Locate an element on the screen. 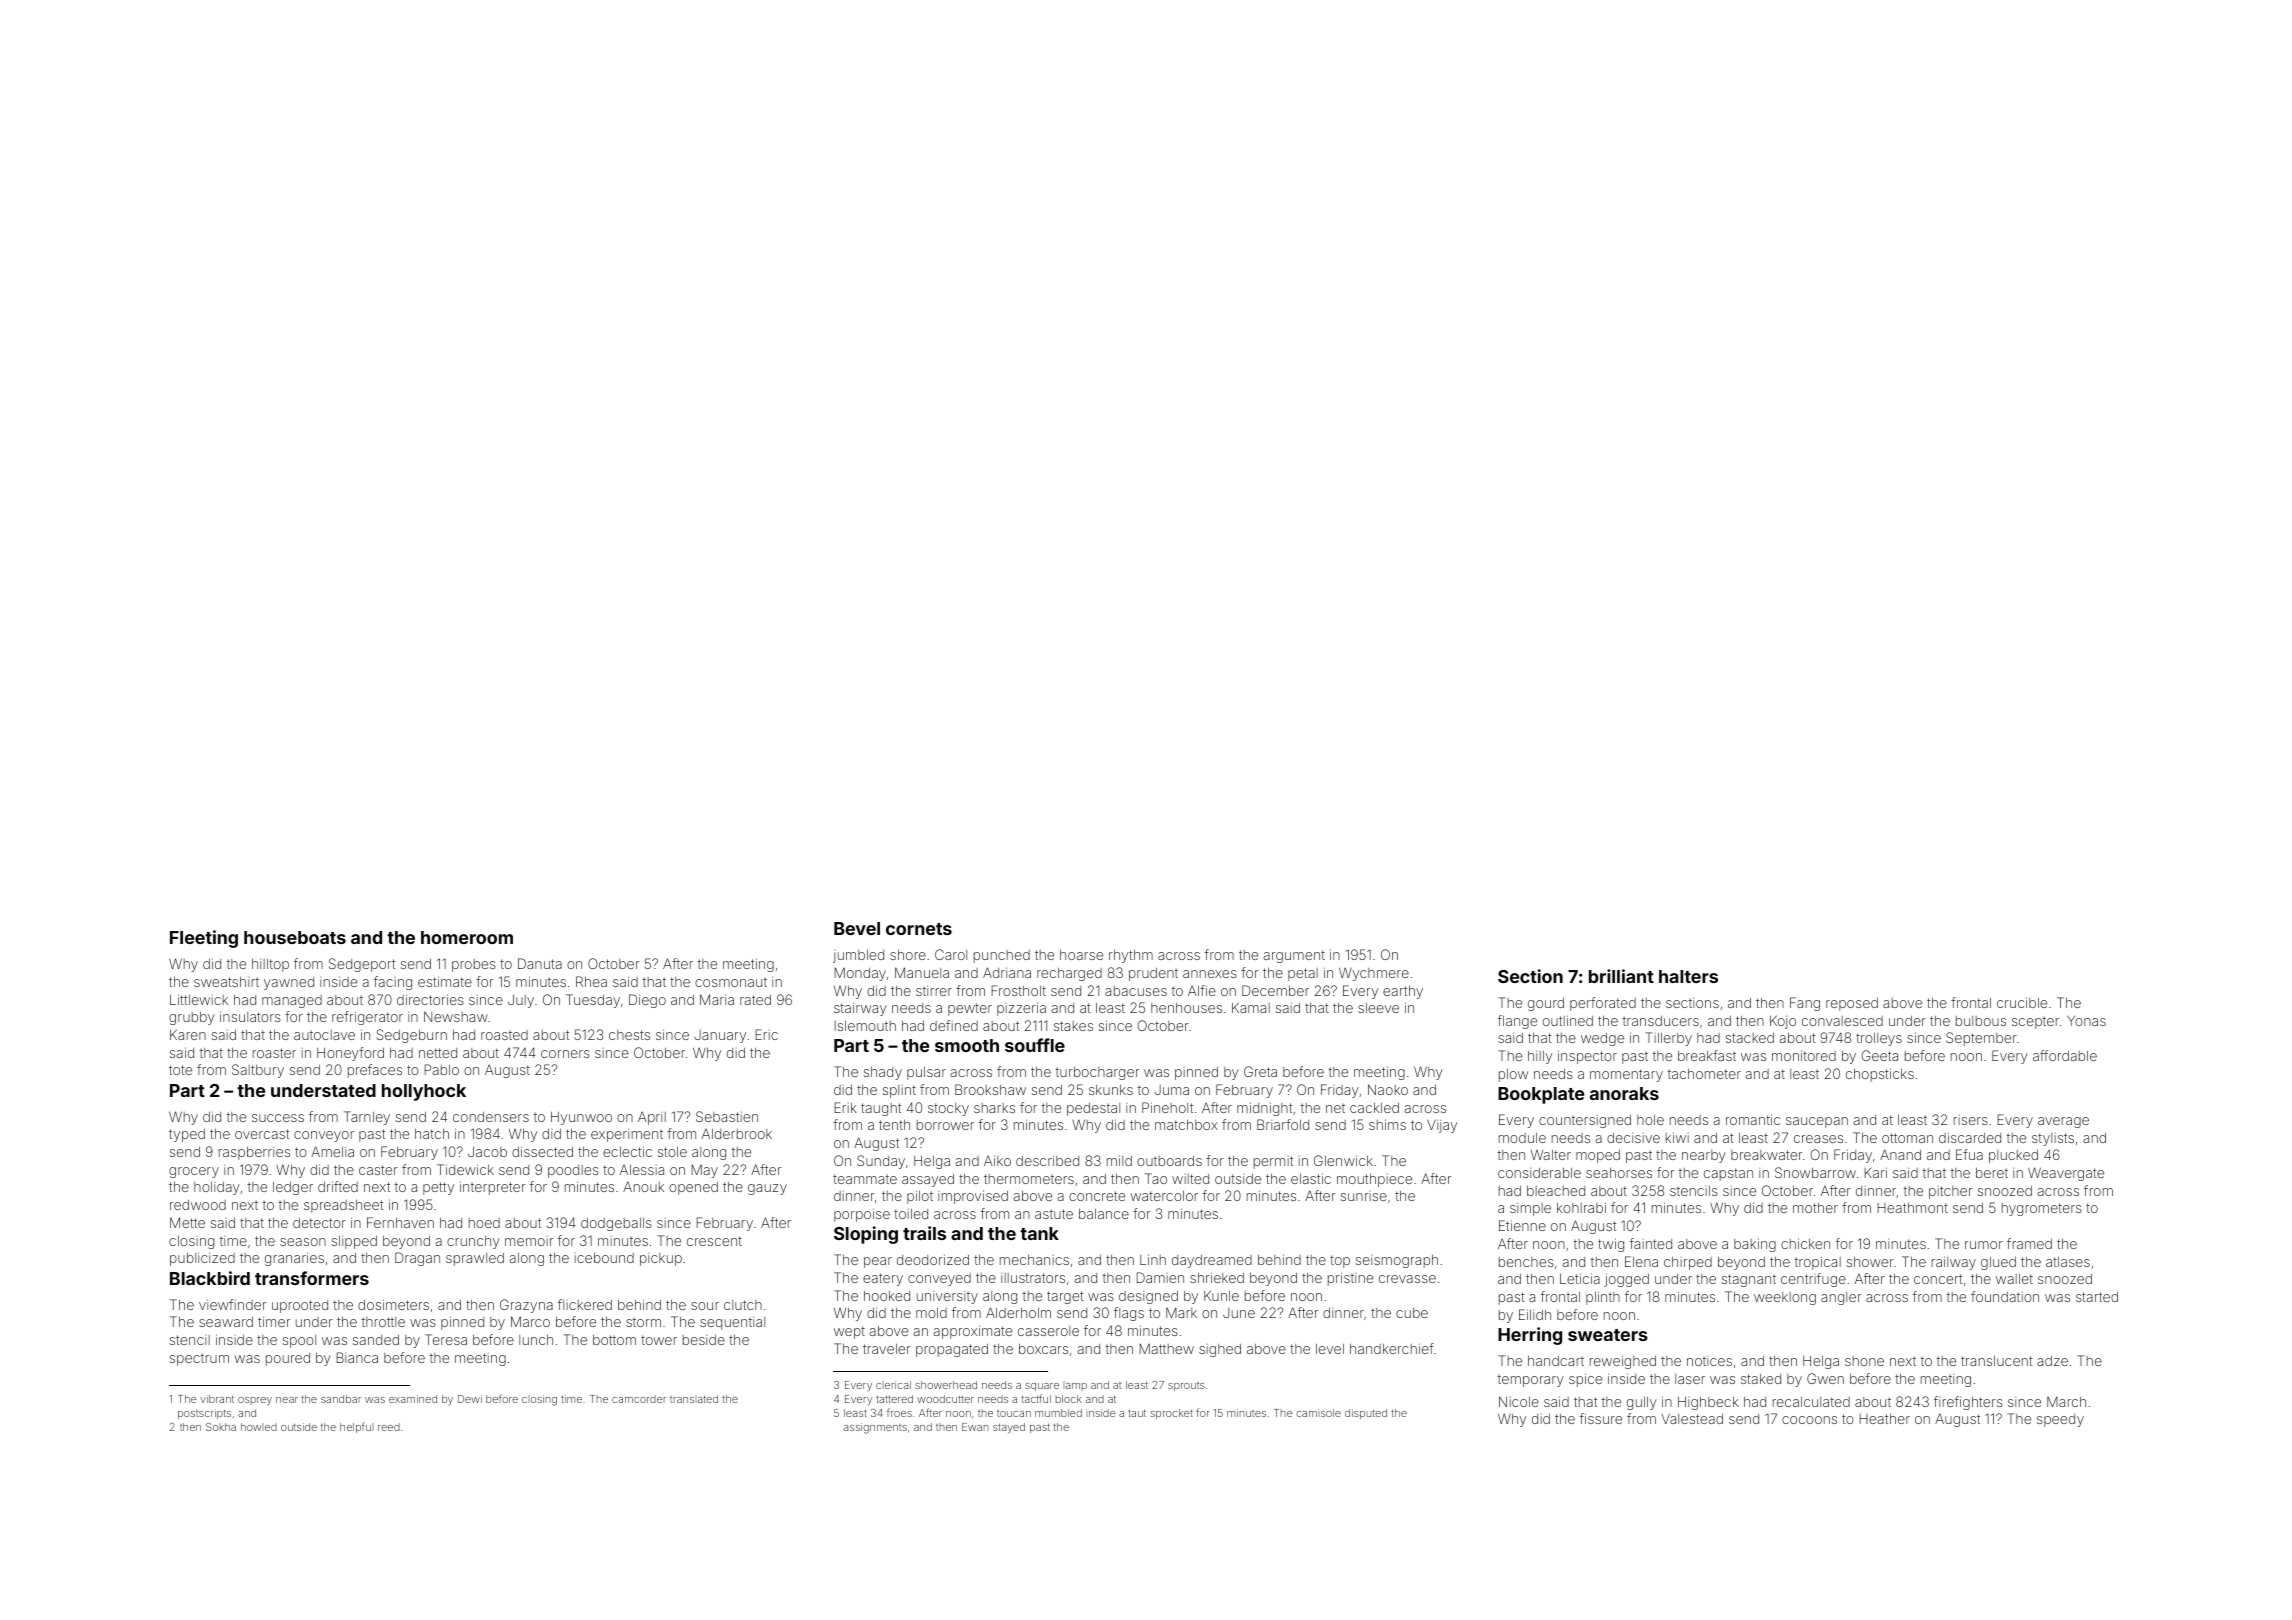  transformers is located at coordinates (312, 1278).
